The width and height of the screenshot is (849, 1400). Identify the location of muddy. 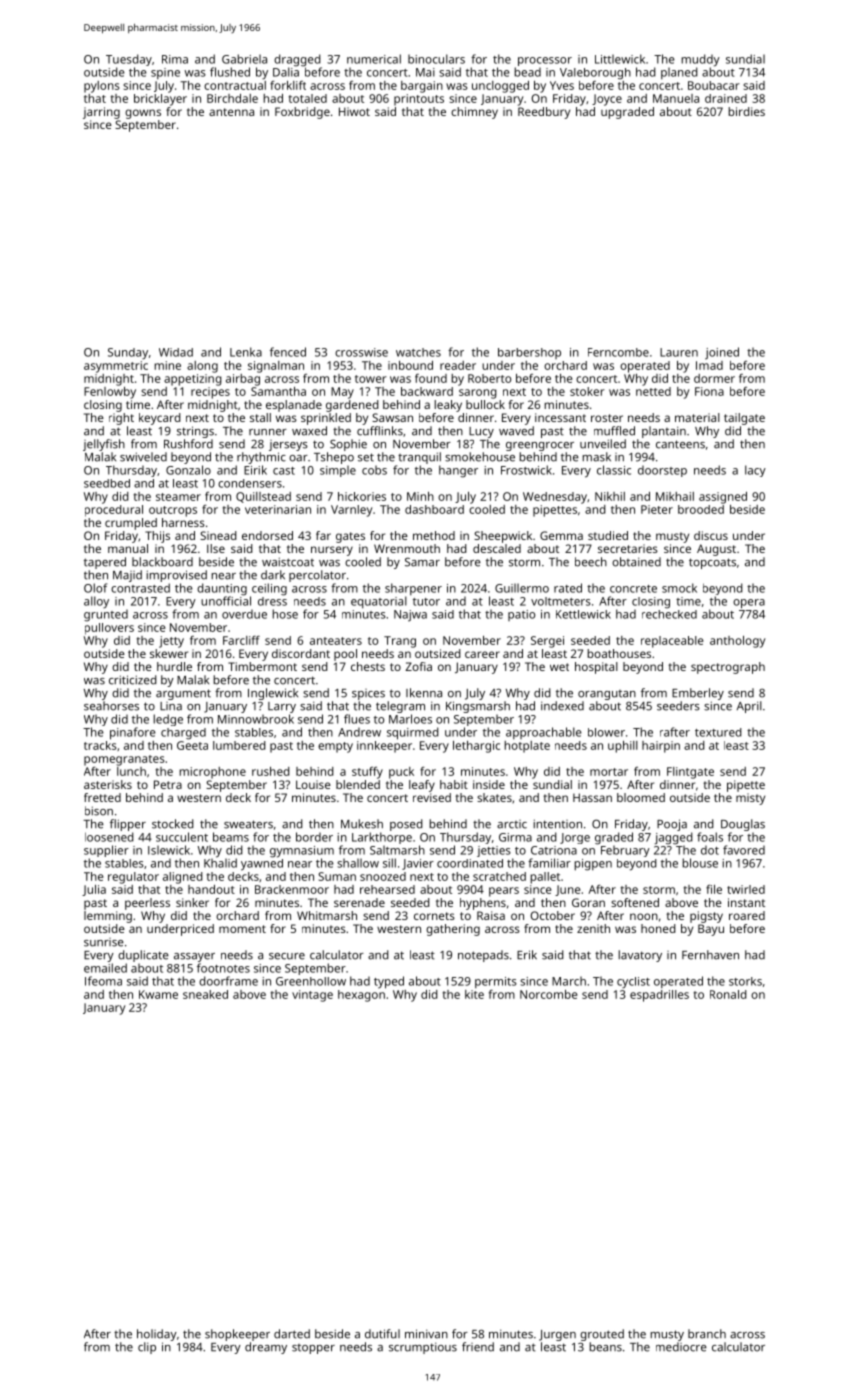
(700, 60).
